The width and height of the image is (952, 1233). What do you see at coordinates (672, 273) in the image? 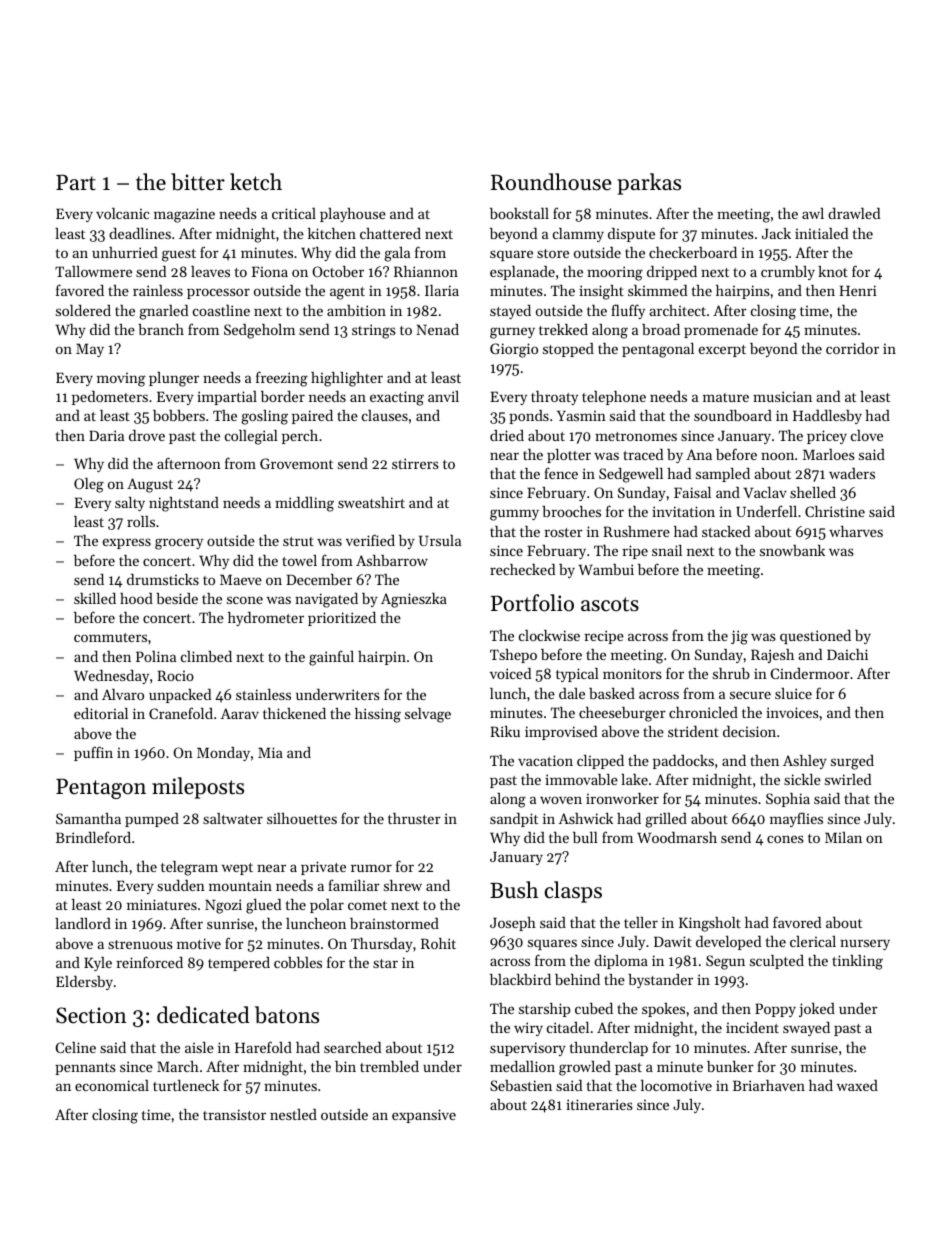
I see `dripped` at bounding box center [672, 273].
